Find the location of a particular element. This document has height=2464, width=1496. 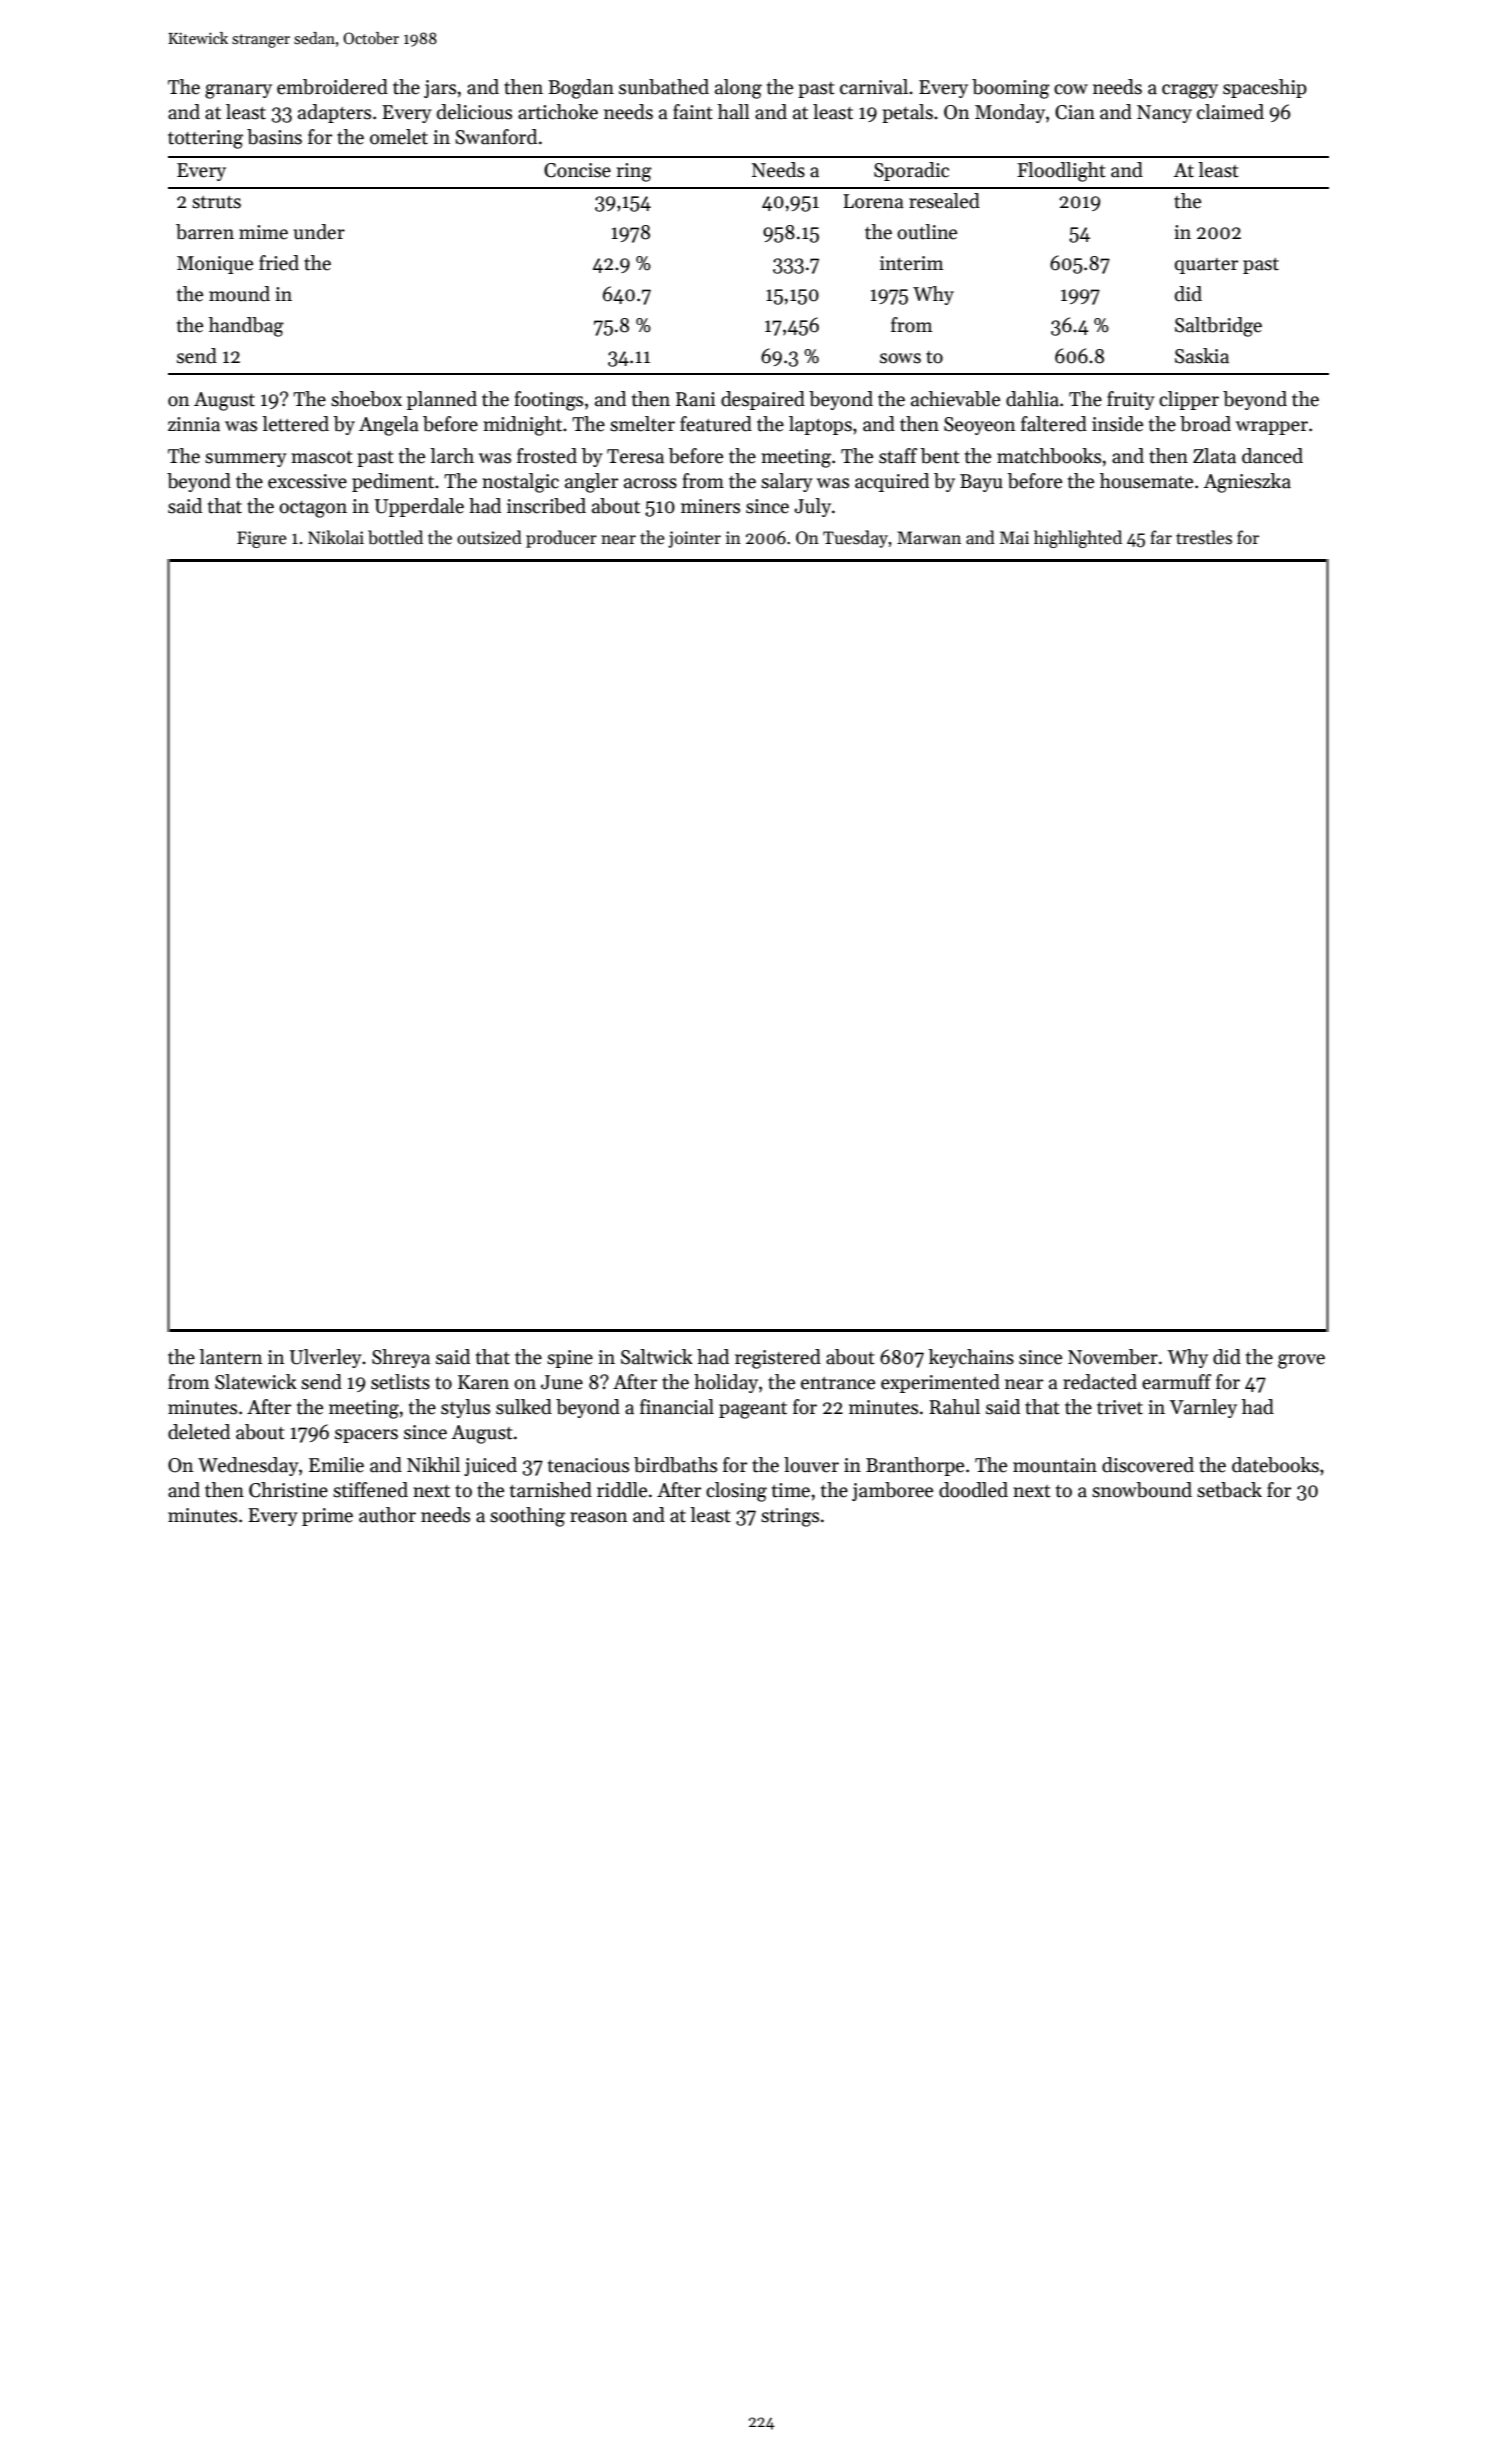

registered is located at coordinates (778, 1359).
